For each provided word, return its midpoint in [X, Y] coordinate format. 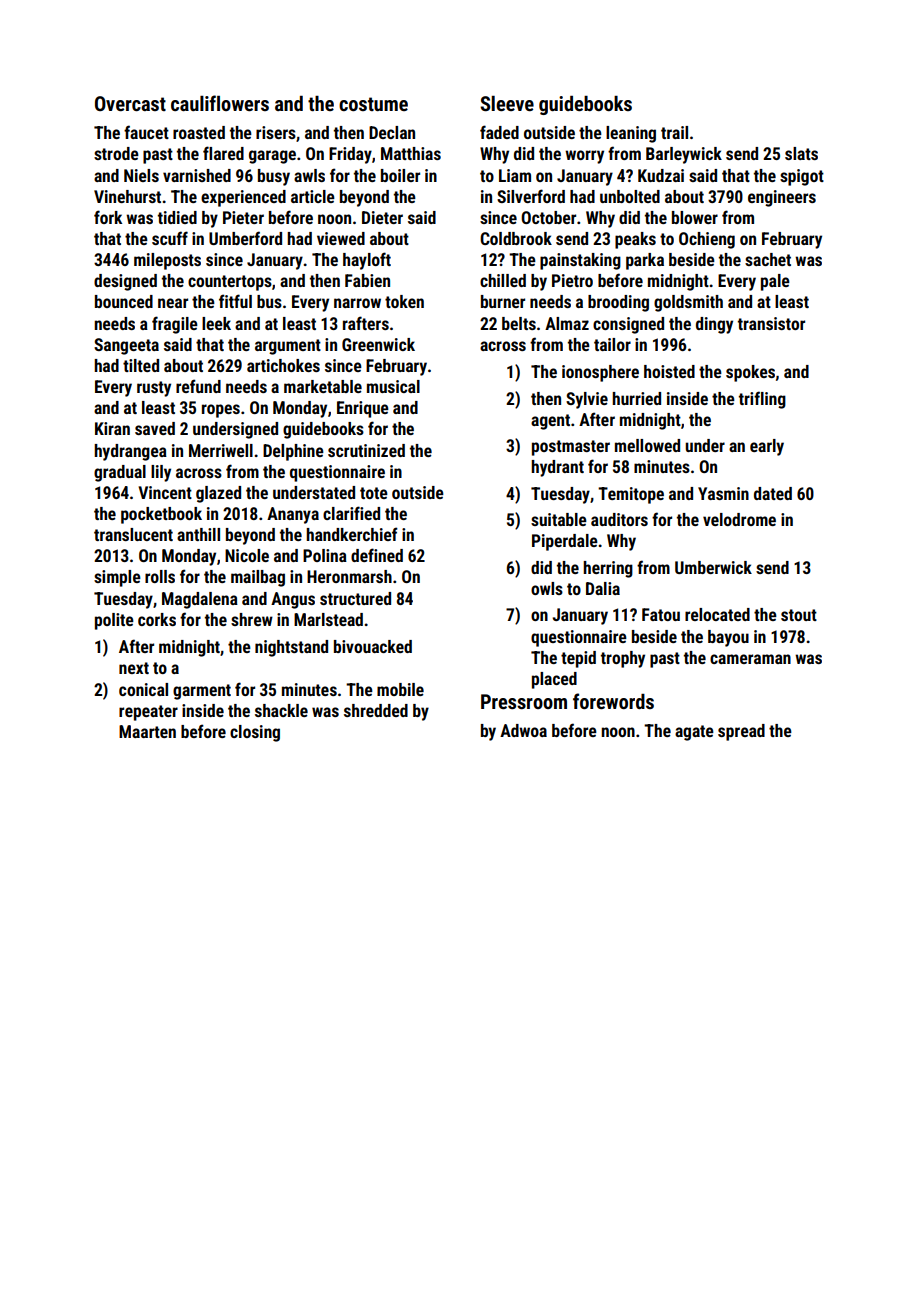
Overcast [130, 103]
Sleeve [507, 103]
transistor [771, 323]
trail [674, 132]
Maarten [147, 731]
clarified [351, 513]
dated [773, 493]
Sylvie [587, 400]
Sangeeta [126, 346]
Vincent [165, 492]
